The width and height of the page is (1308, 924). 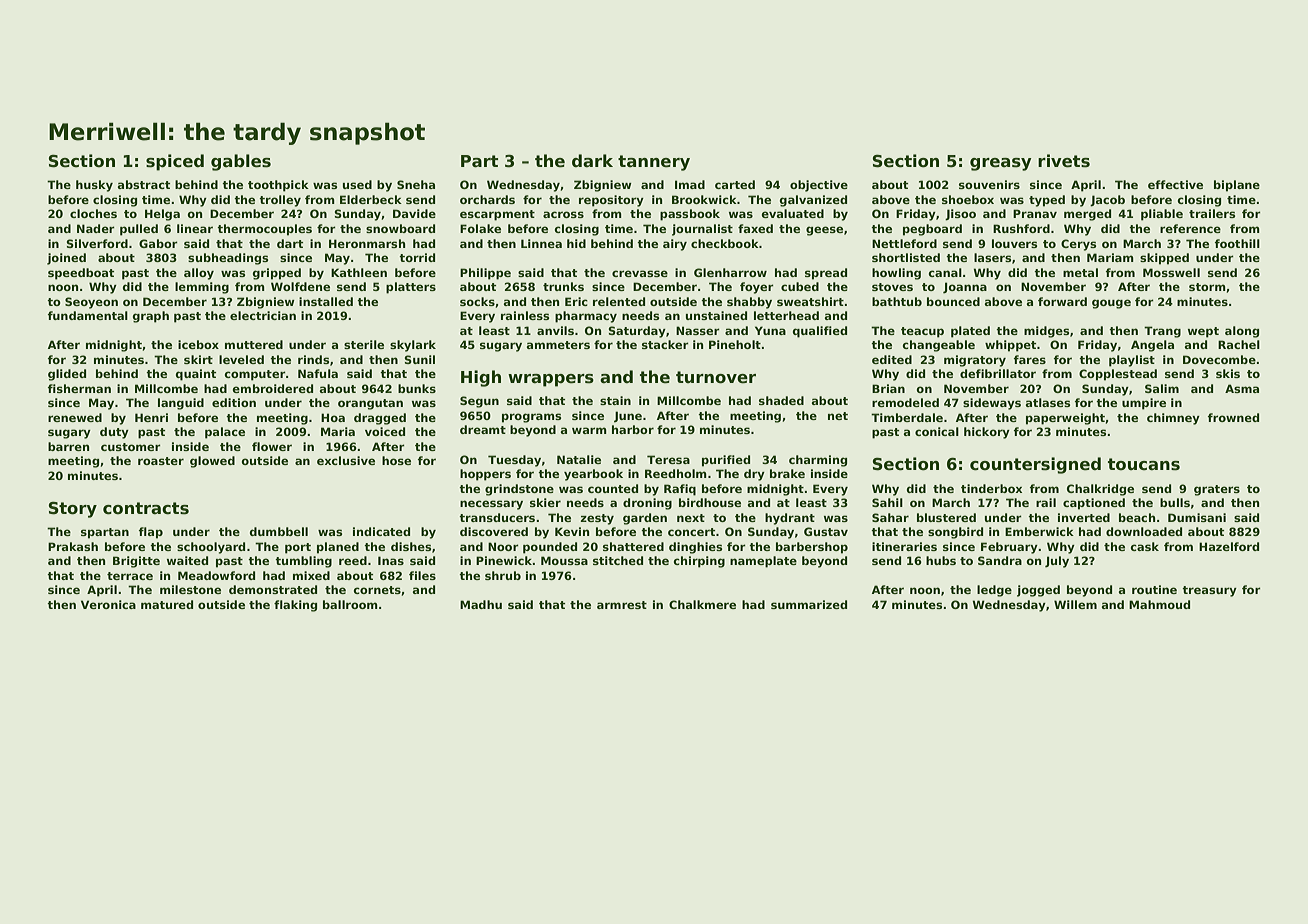 What do you see at coordinates (108, 604) in the page?
I see `Veronica` at bounding box center [108, 604].
